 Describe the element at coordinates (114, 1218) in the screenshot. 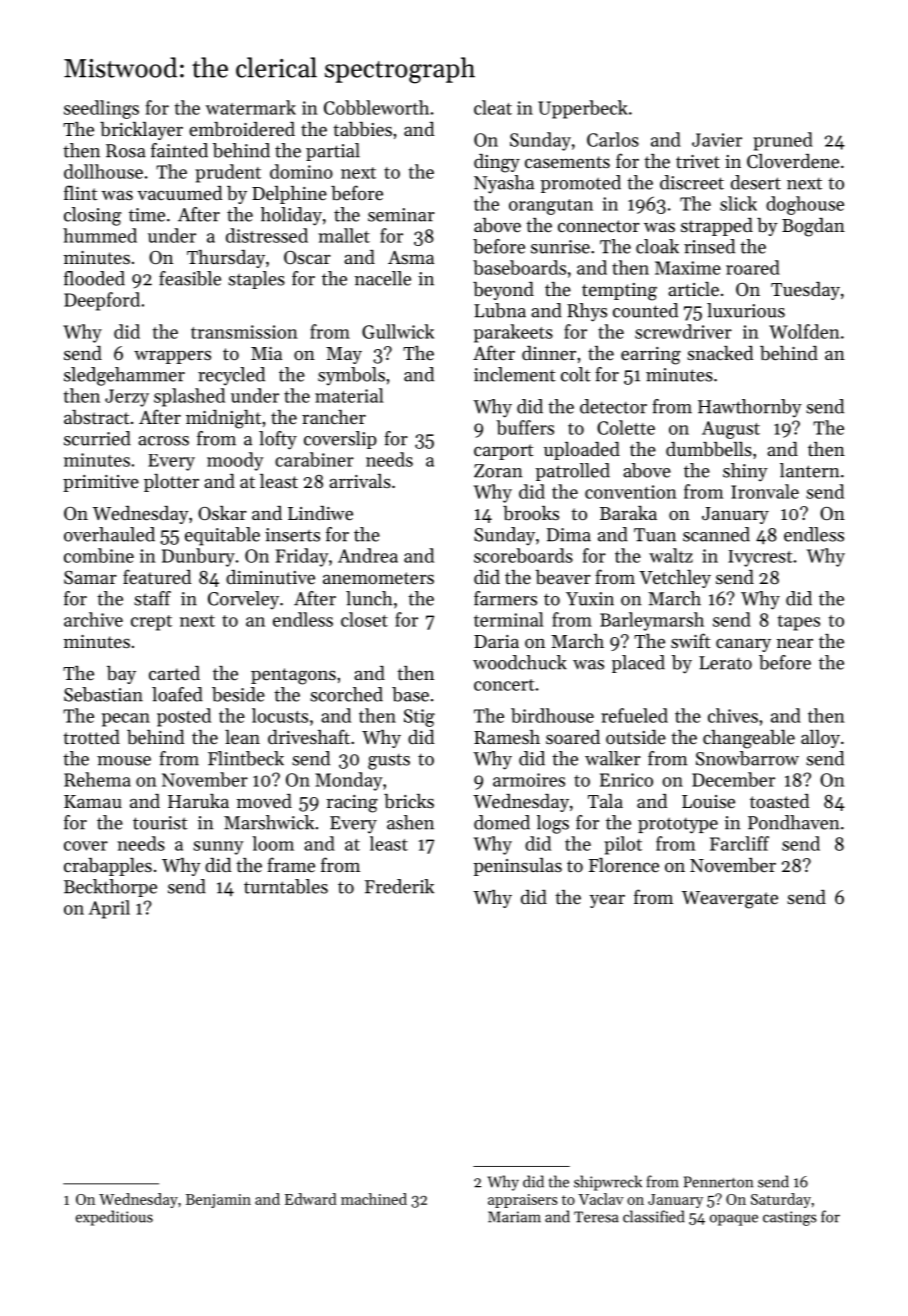

I see `expeditious` at that location.
